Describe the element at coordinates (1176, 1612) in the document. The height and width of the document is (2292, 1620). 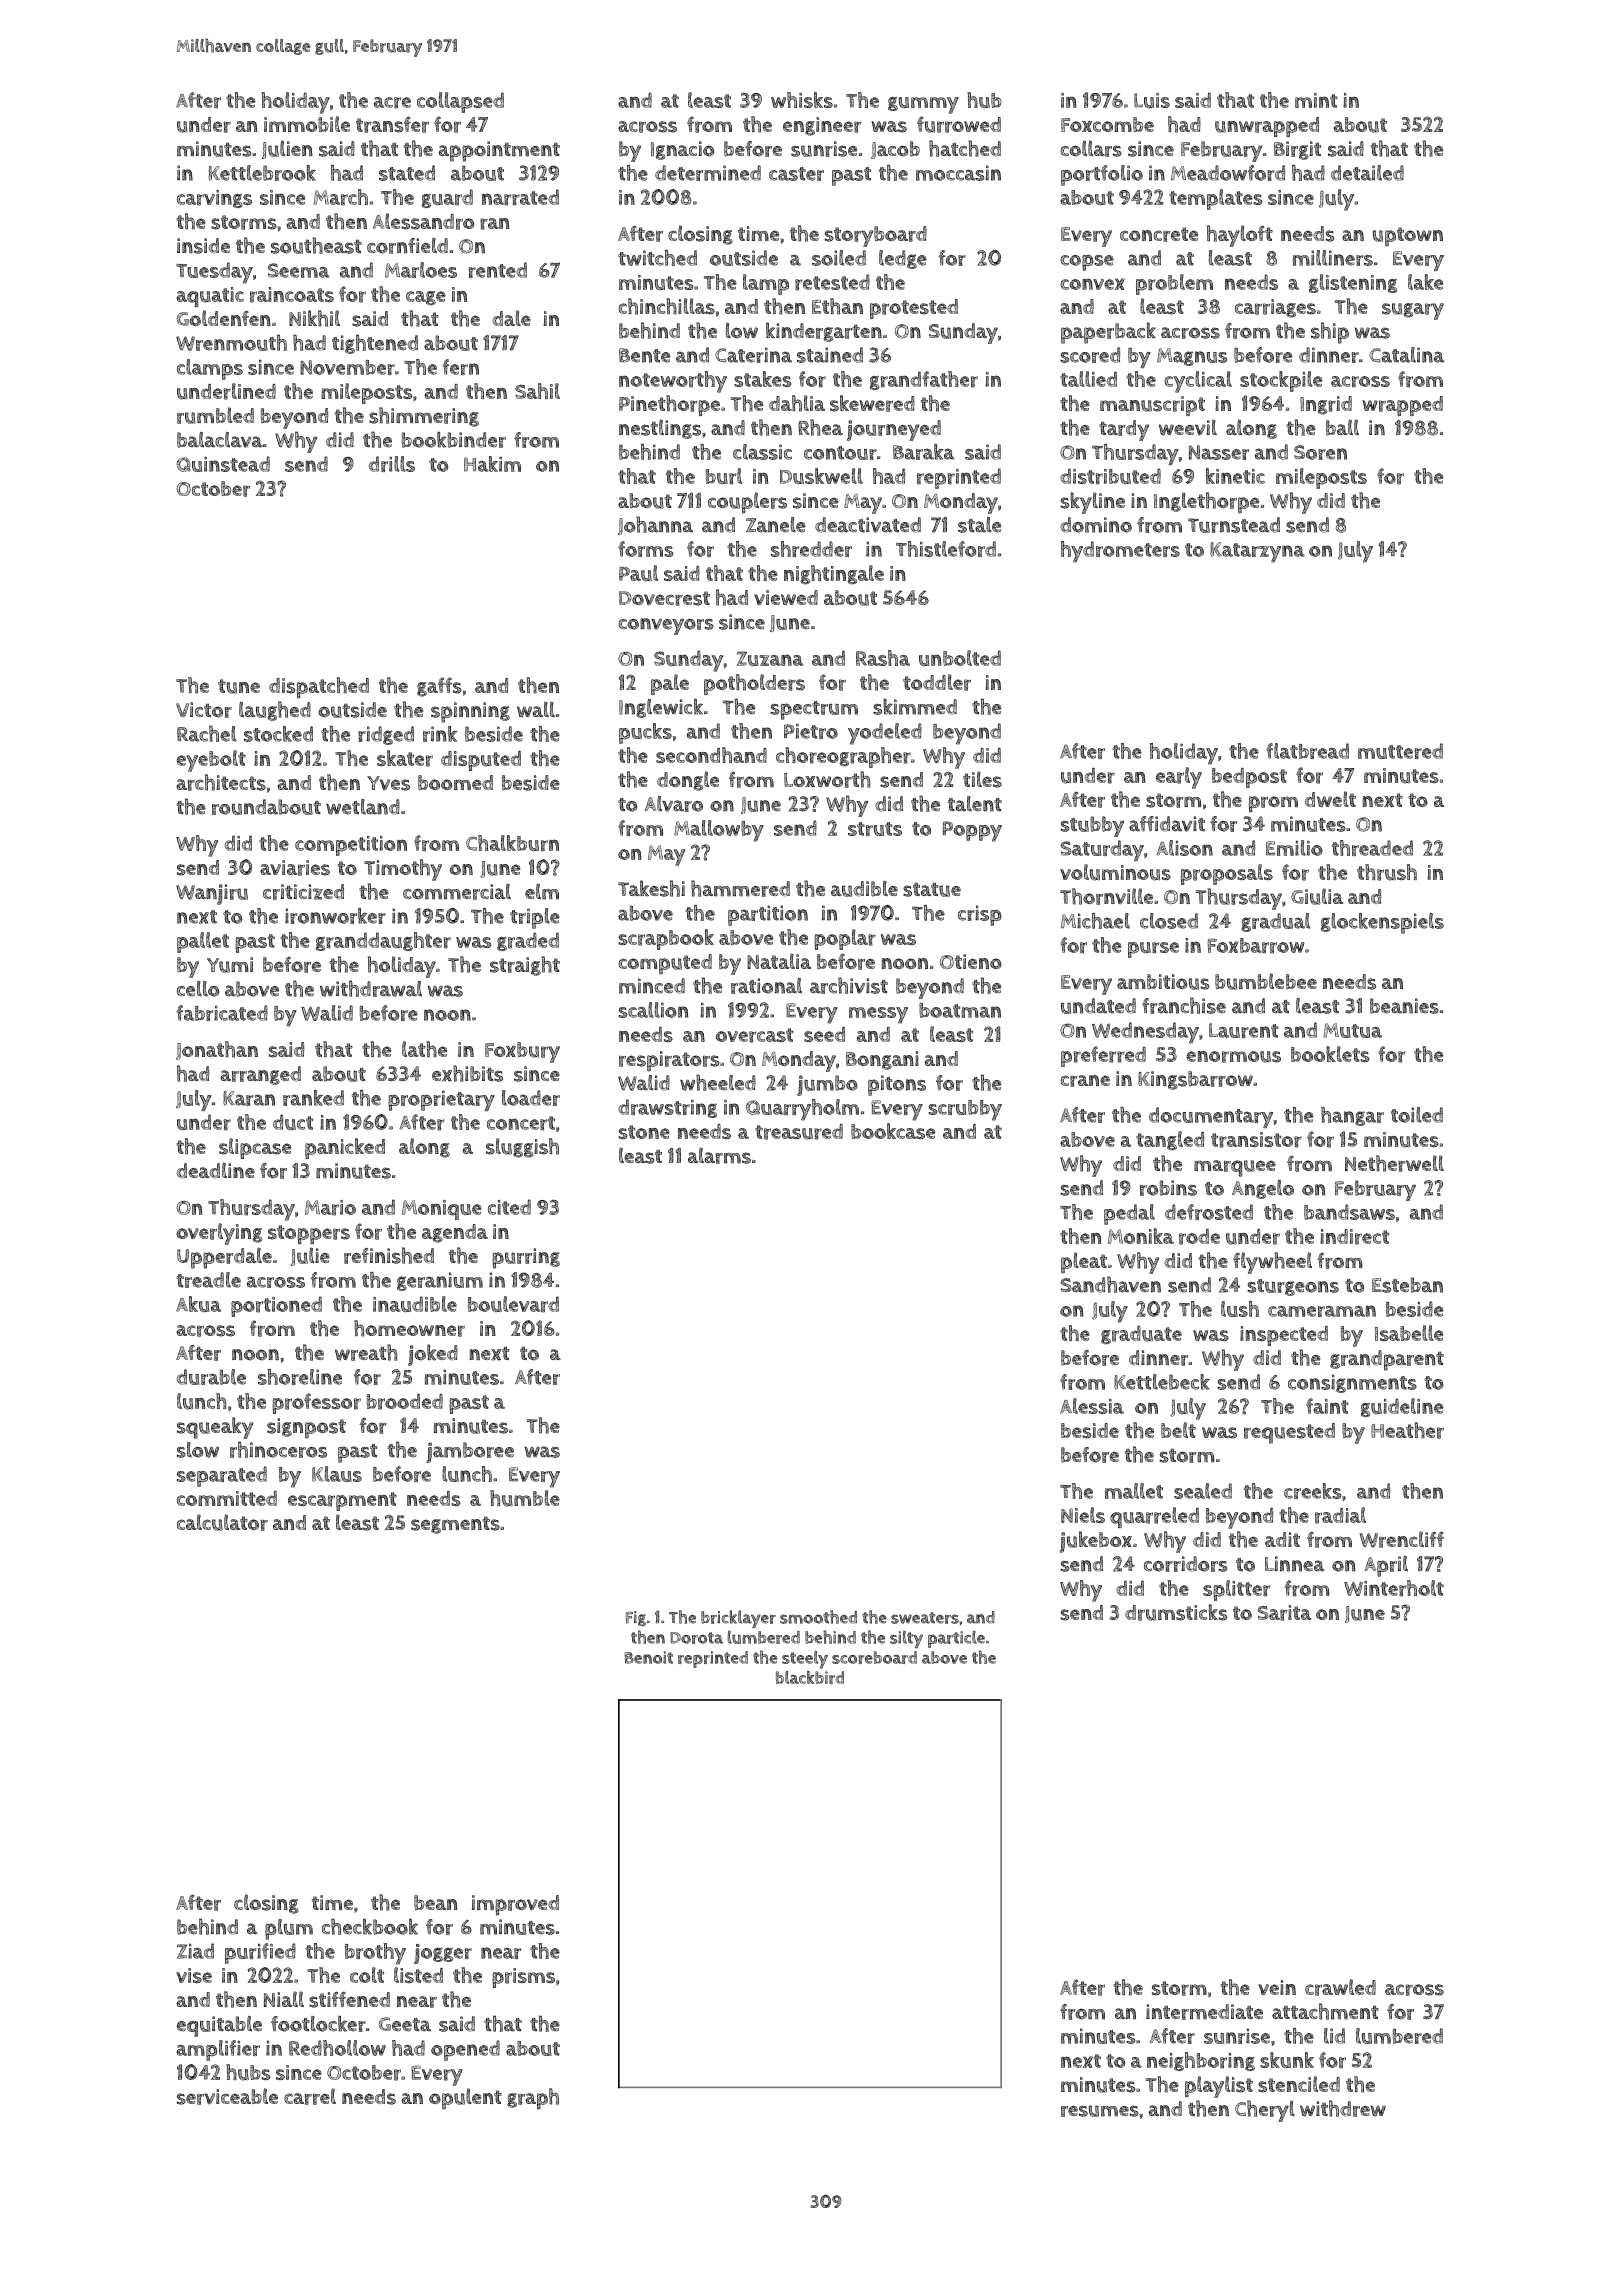
I see `drumsticks` at that location.
